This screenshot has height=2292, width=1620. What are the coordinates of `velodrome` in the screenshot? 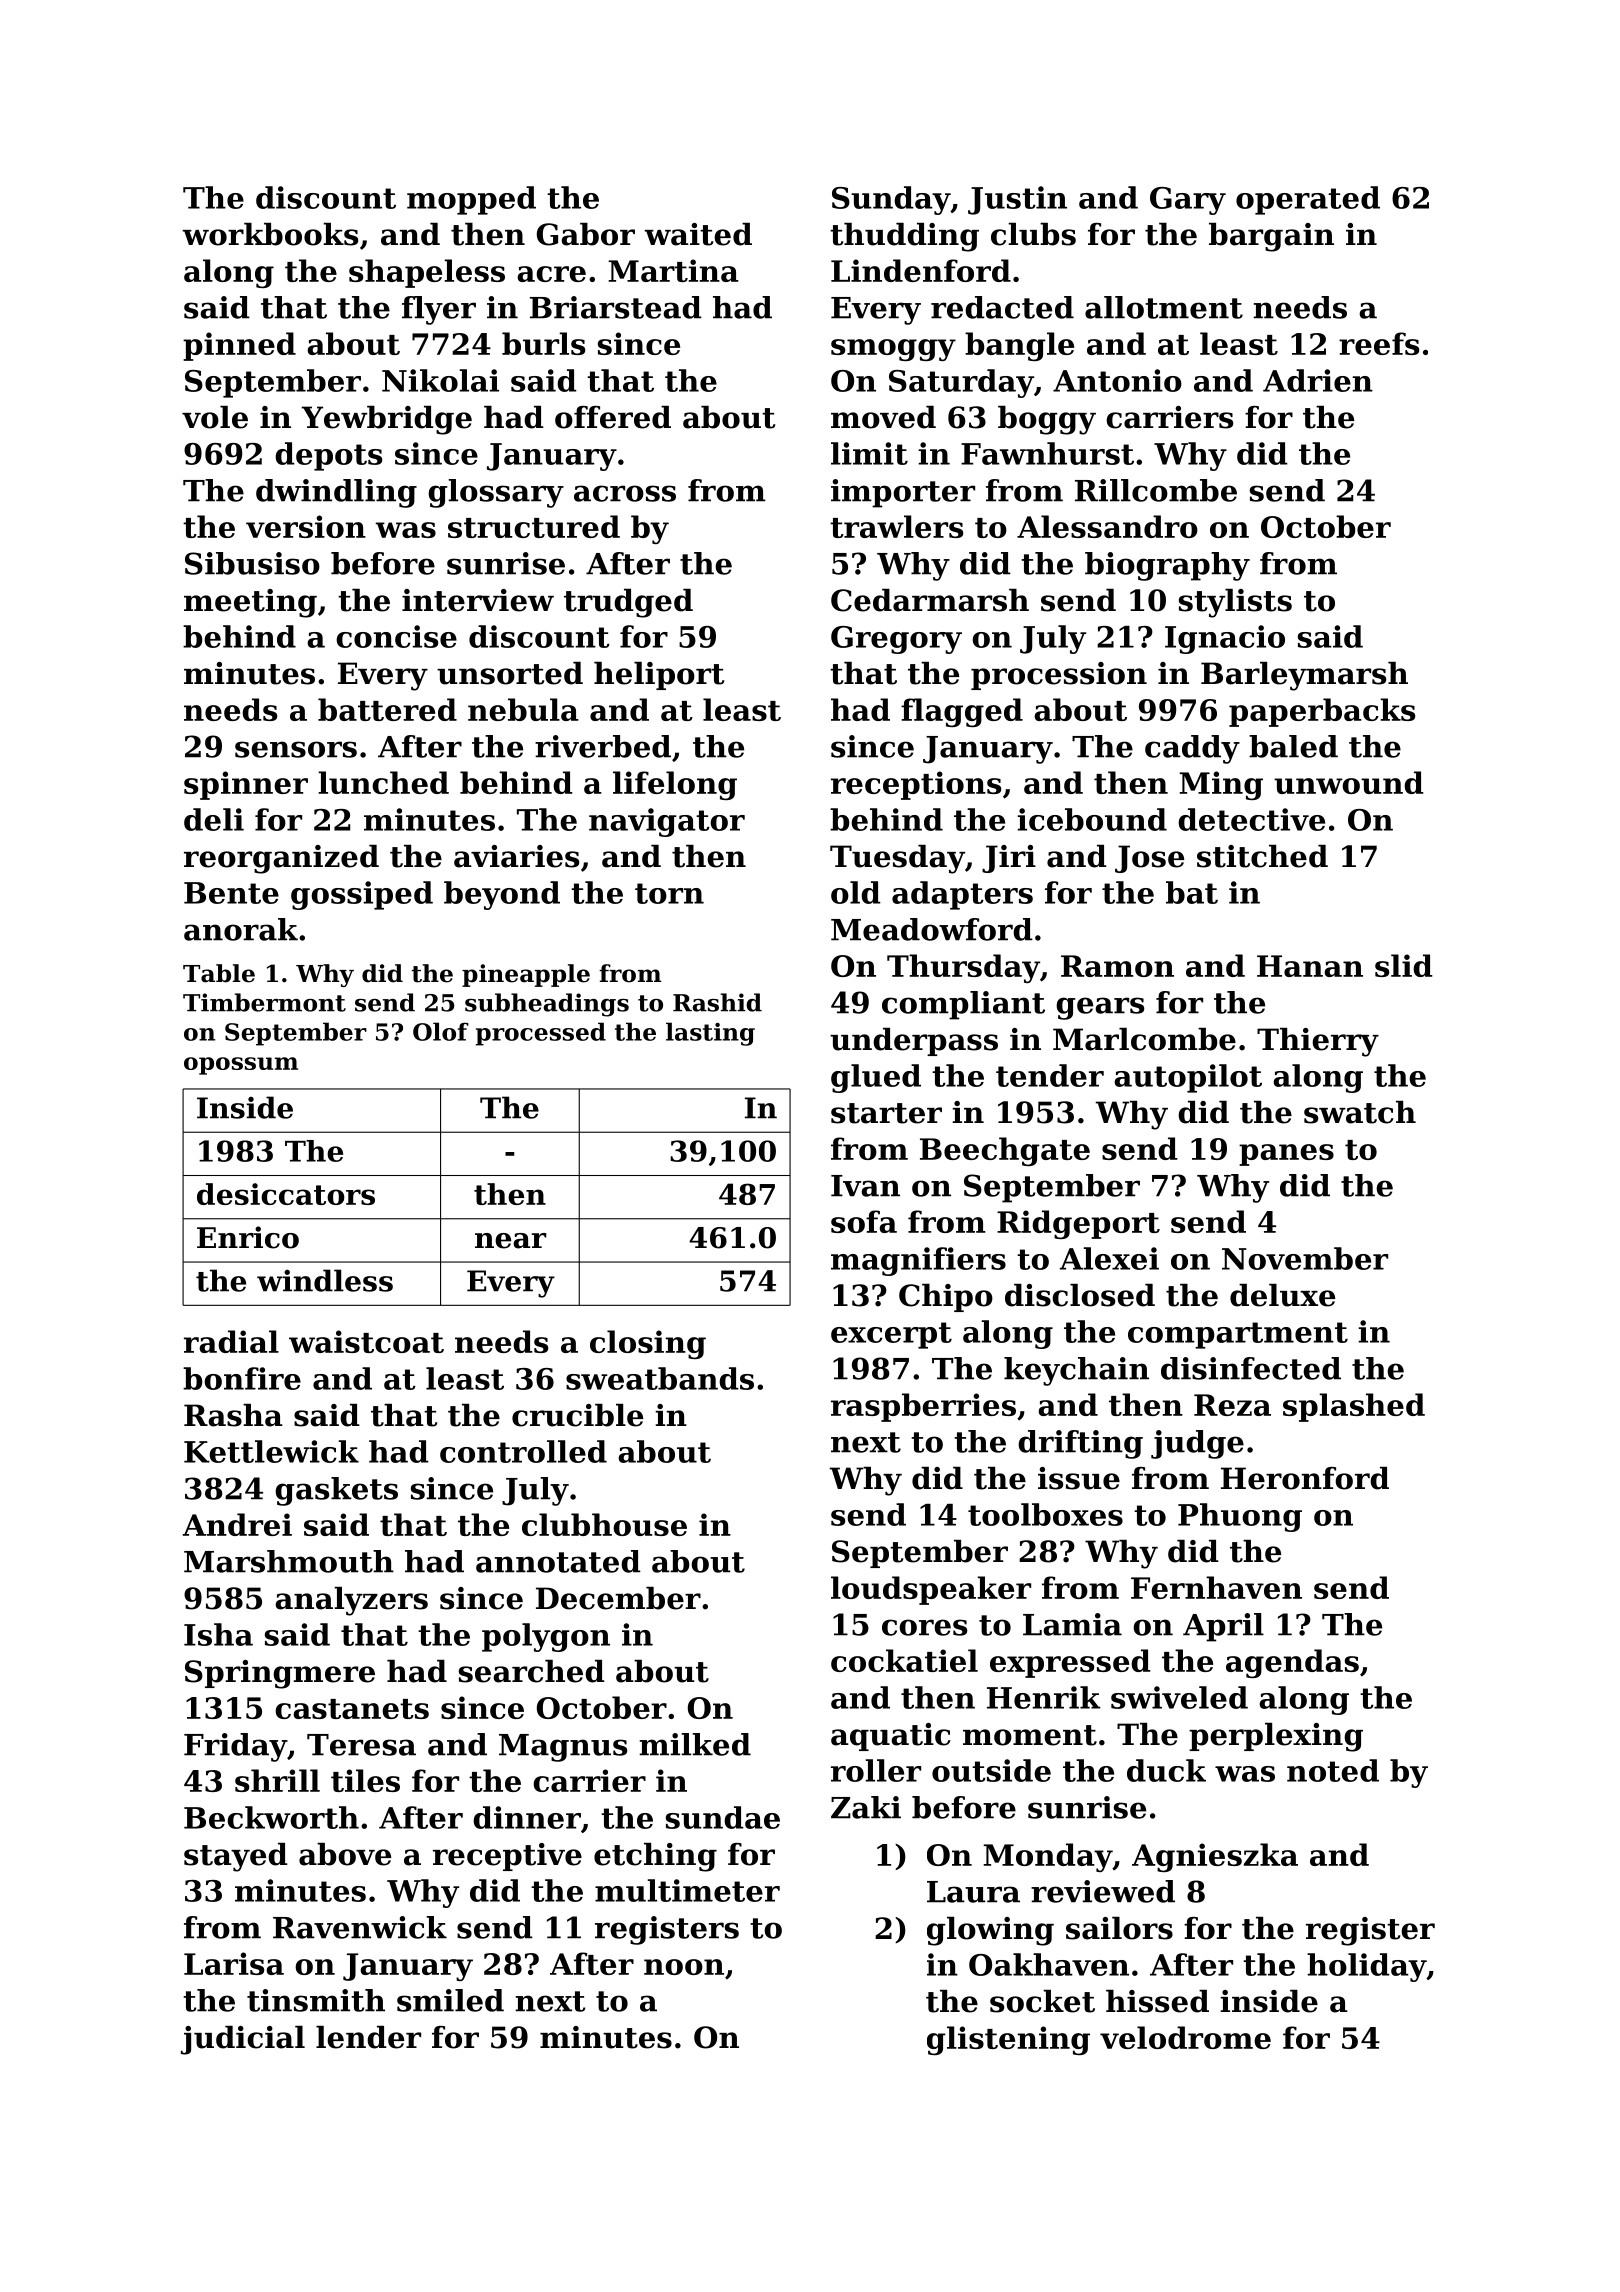 It's located at (1185, 2037).
